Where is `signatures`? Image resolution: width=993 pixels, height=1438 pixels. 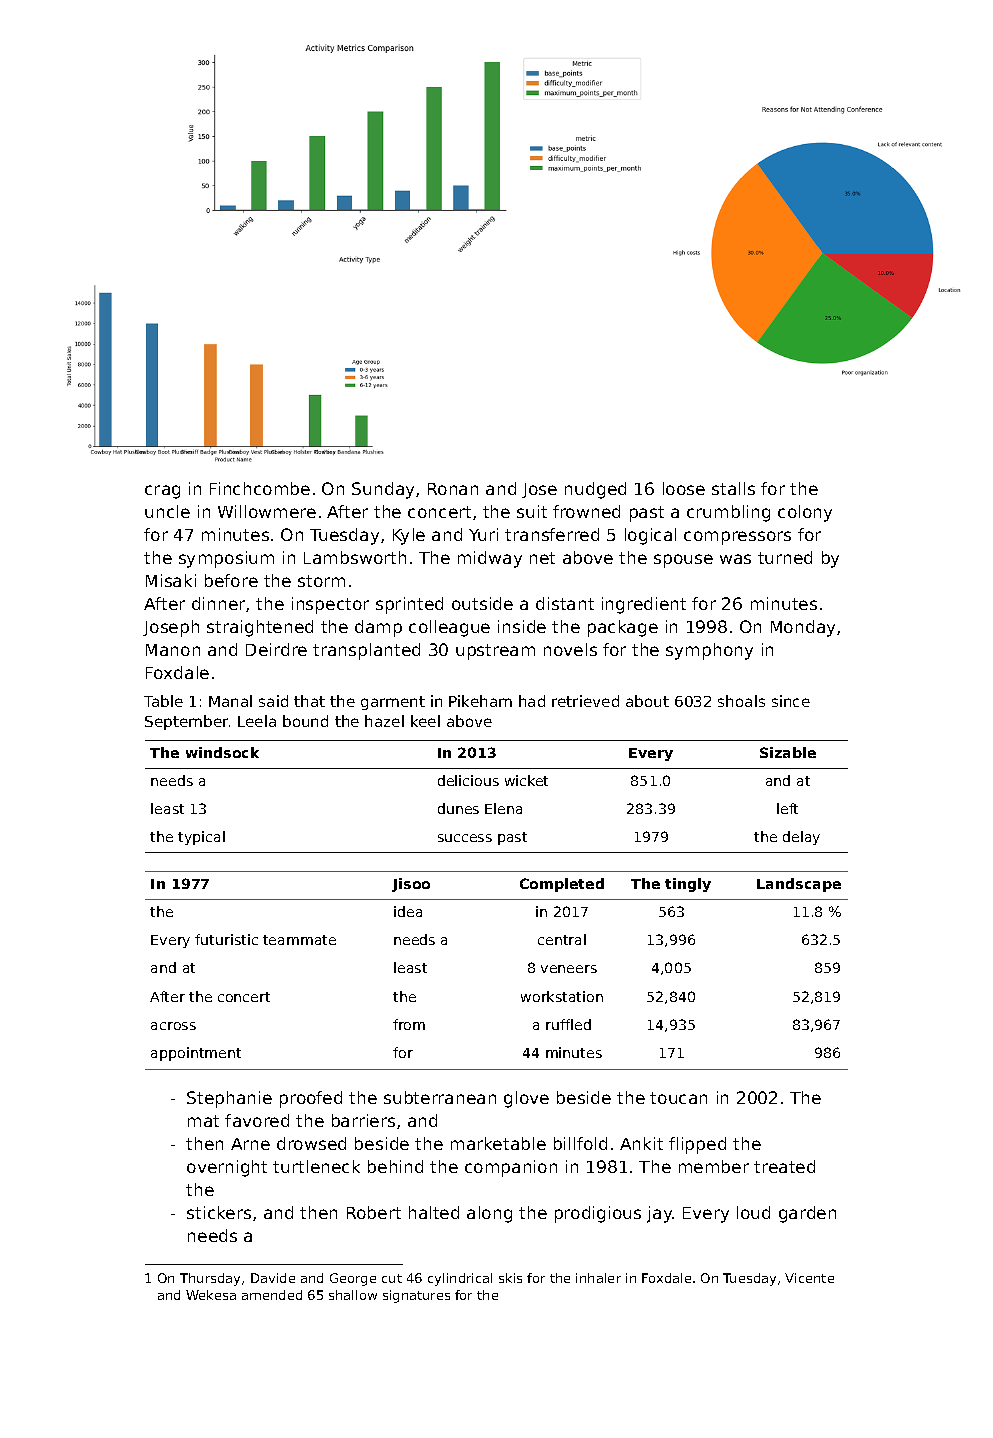 signatures is located at coordinates (416, 1296).
